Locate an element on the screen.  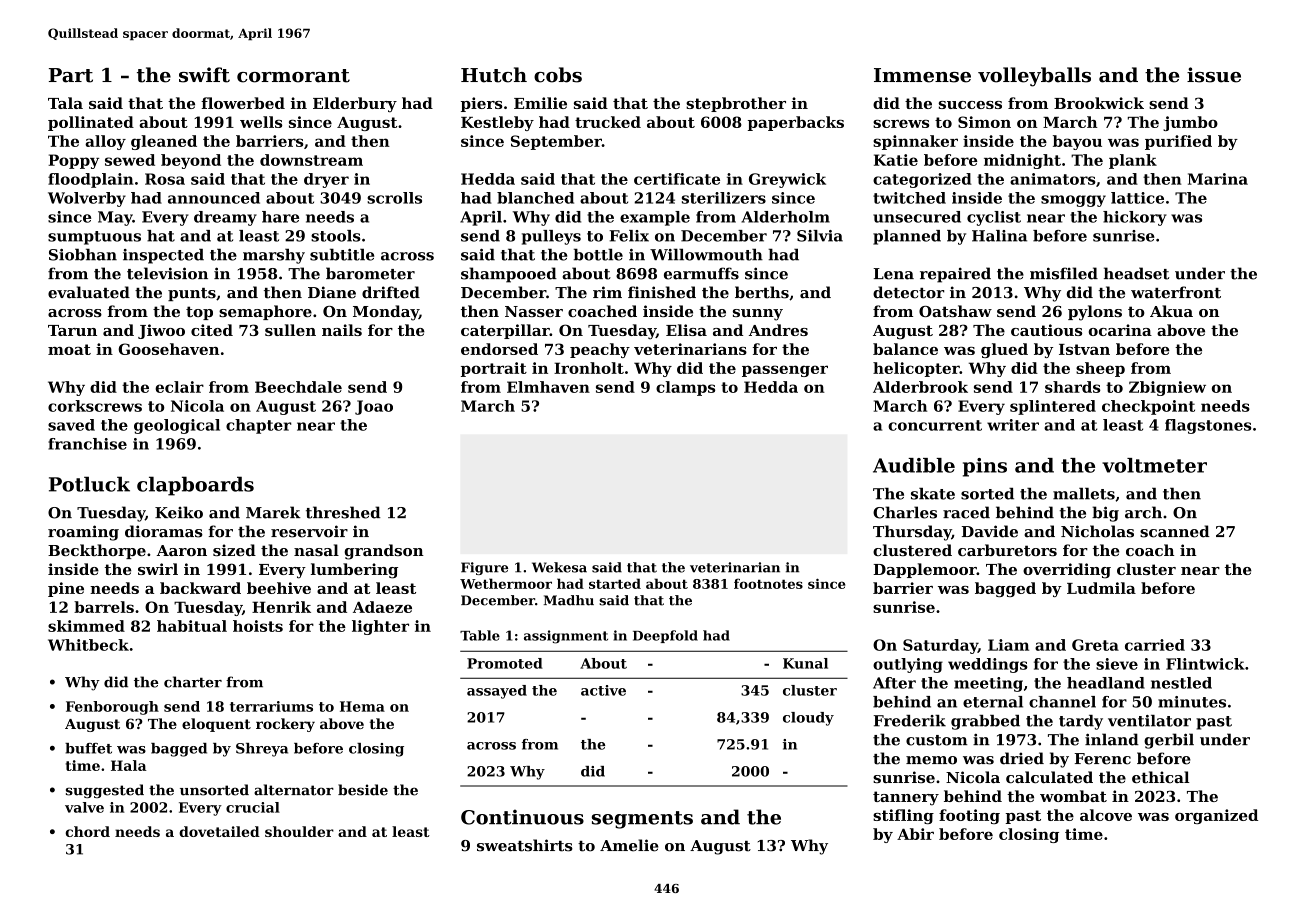
jumbo is located at coordinates (1190, 123).
